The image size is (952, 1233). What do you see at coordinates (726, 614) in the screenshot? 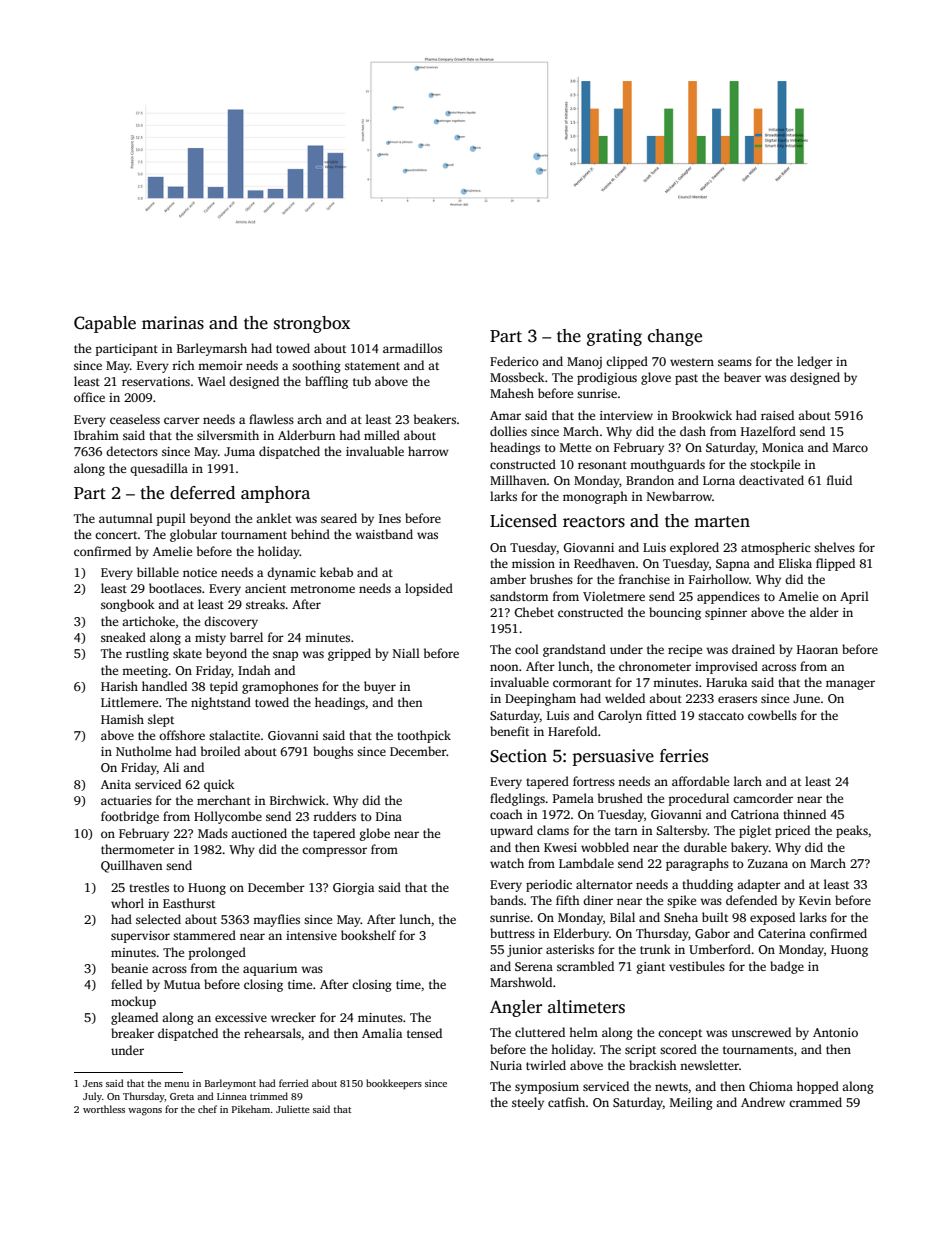
I see `spinner` at bounding box center [726, 614].
